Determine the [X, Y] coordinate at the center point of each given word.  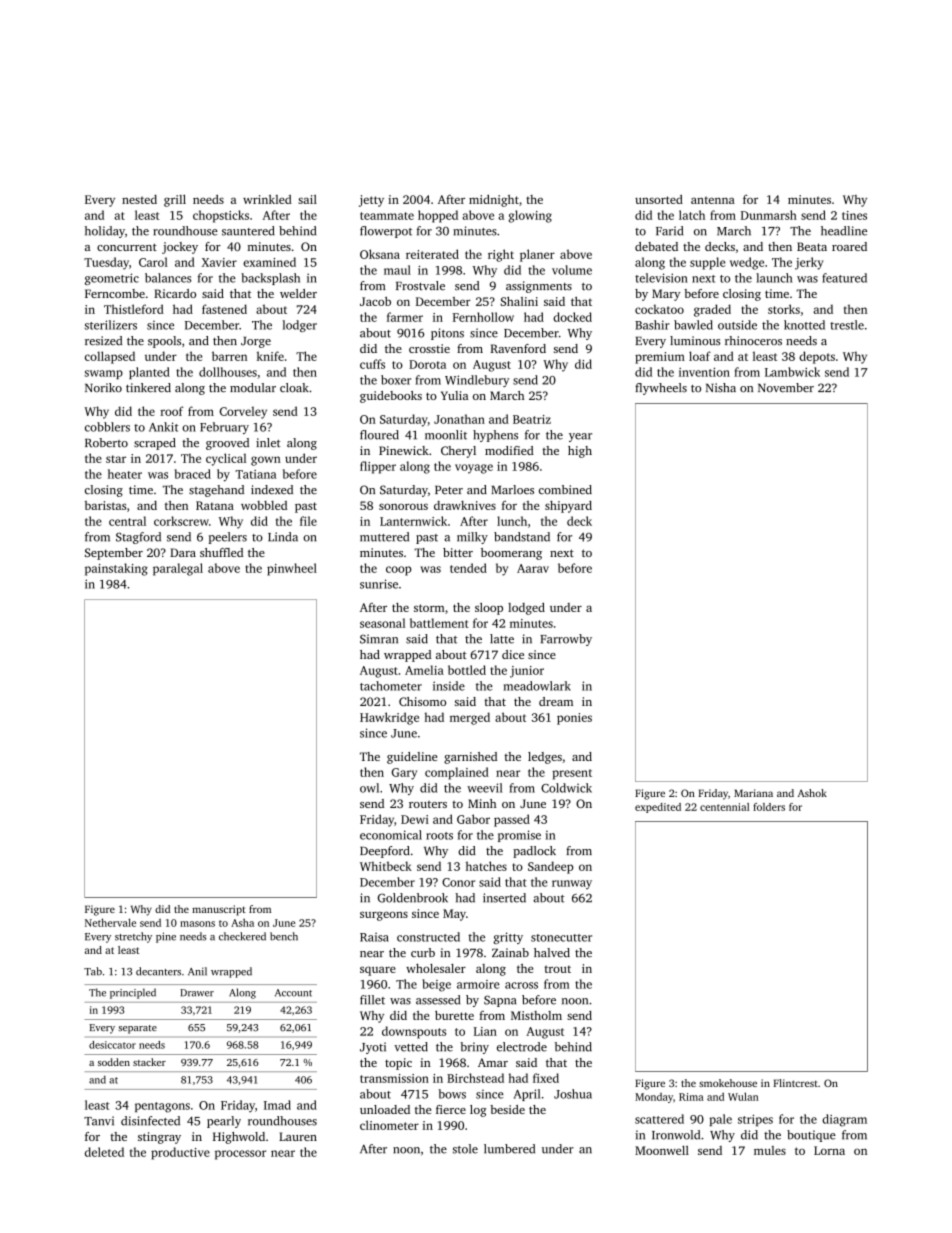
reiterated [432, 254]
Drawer [197, 993]
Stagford [138, 538]
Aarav [533, 568]
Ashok [812, 793]
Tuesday [106, 263]
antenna [713, 200]
